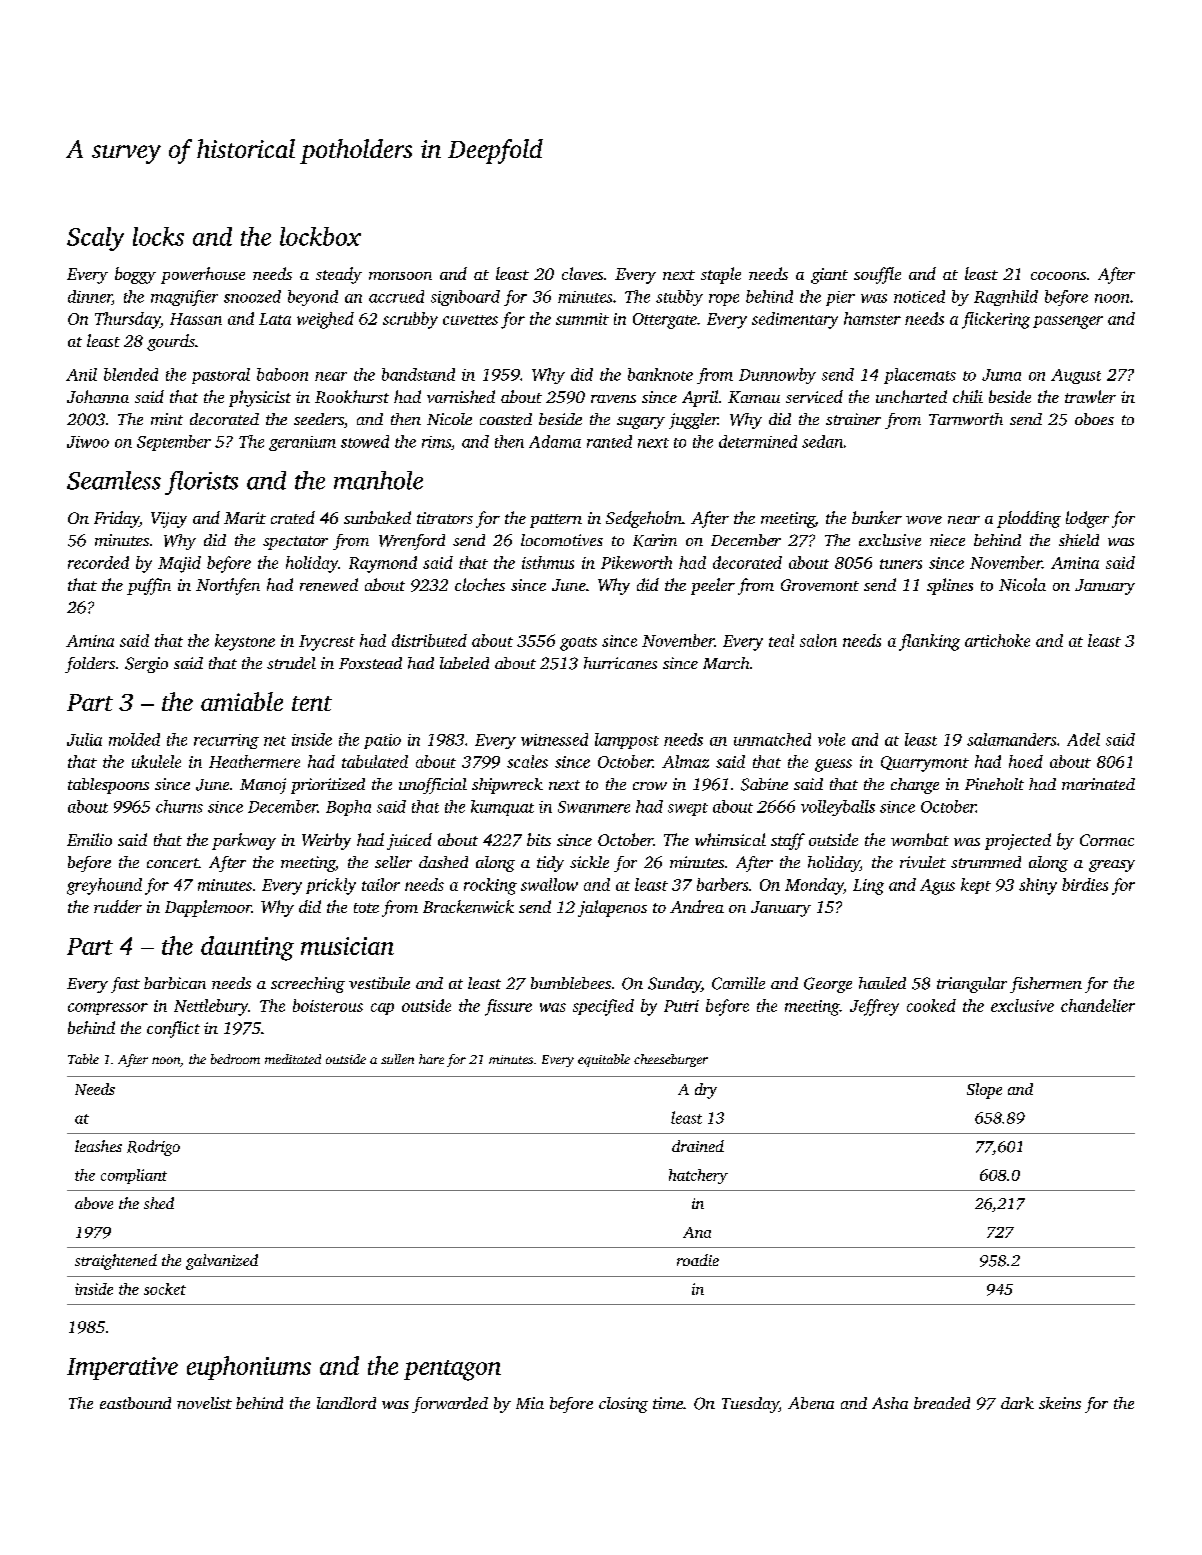  Describe the element at coordinates (502, 808) in the screenshot. I see `kumquat` at that location.
